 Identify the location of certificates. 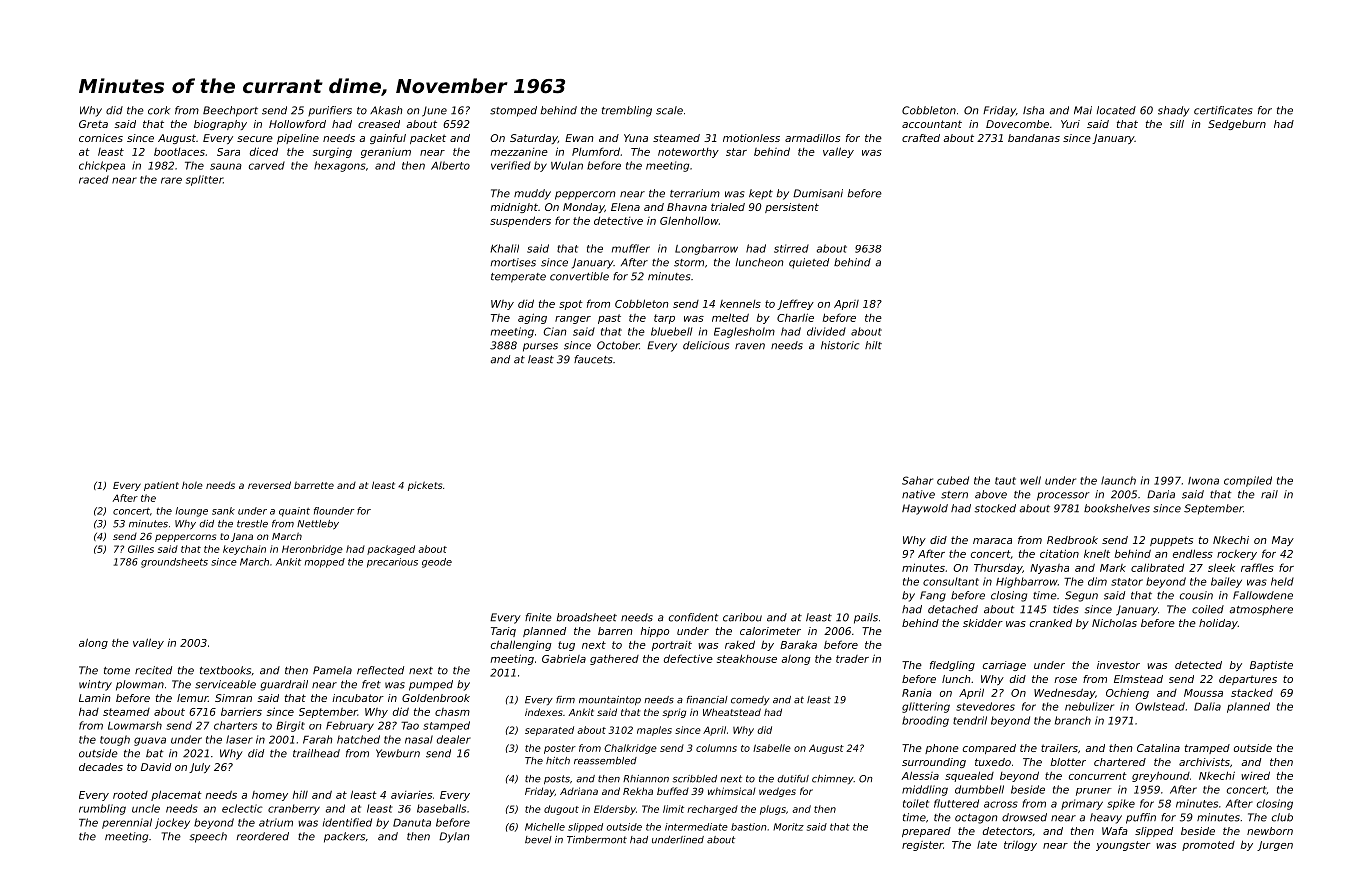
(1223, 110).
